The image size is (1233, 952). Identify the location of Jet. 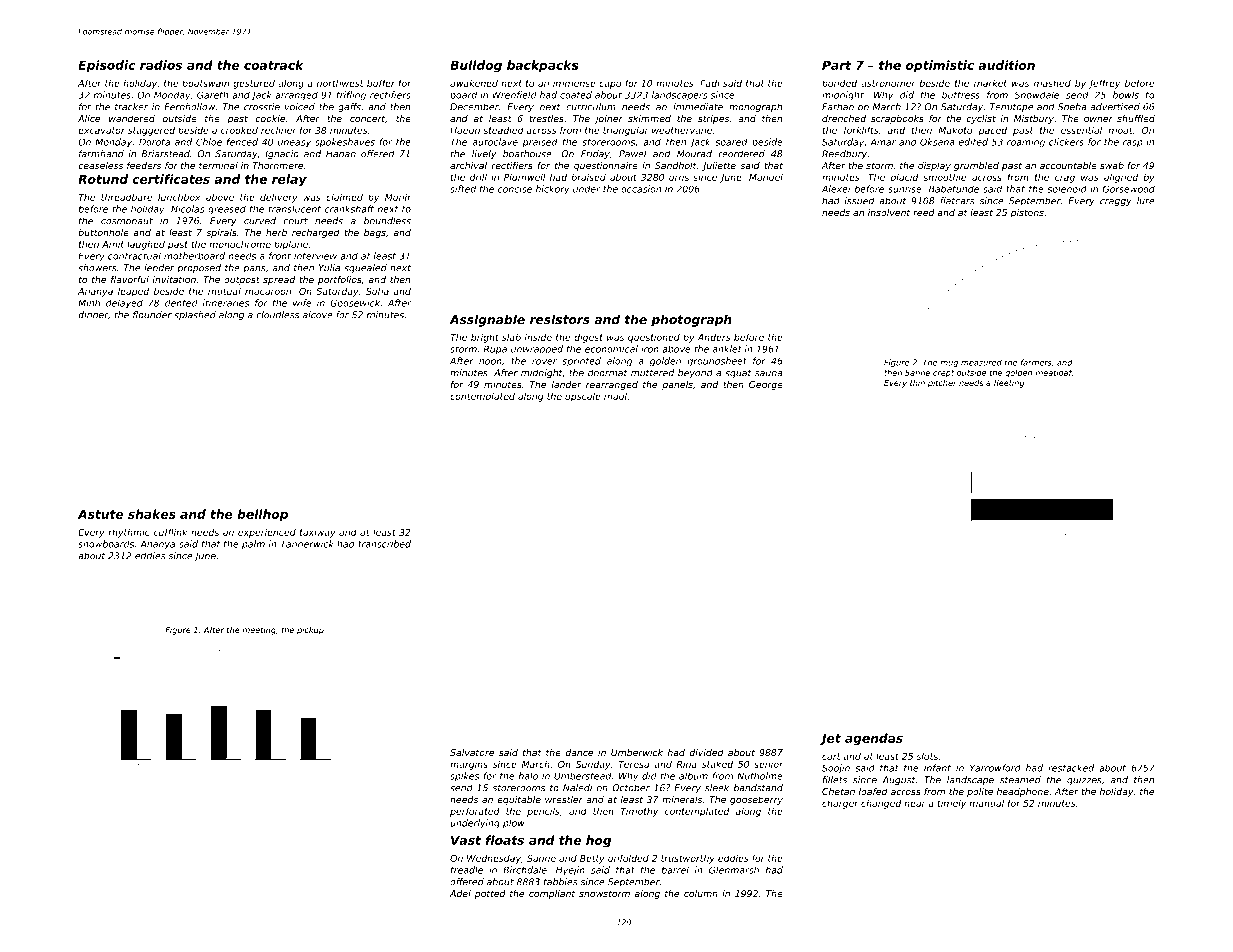
(830, 739).
